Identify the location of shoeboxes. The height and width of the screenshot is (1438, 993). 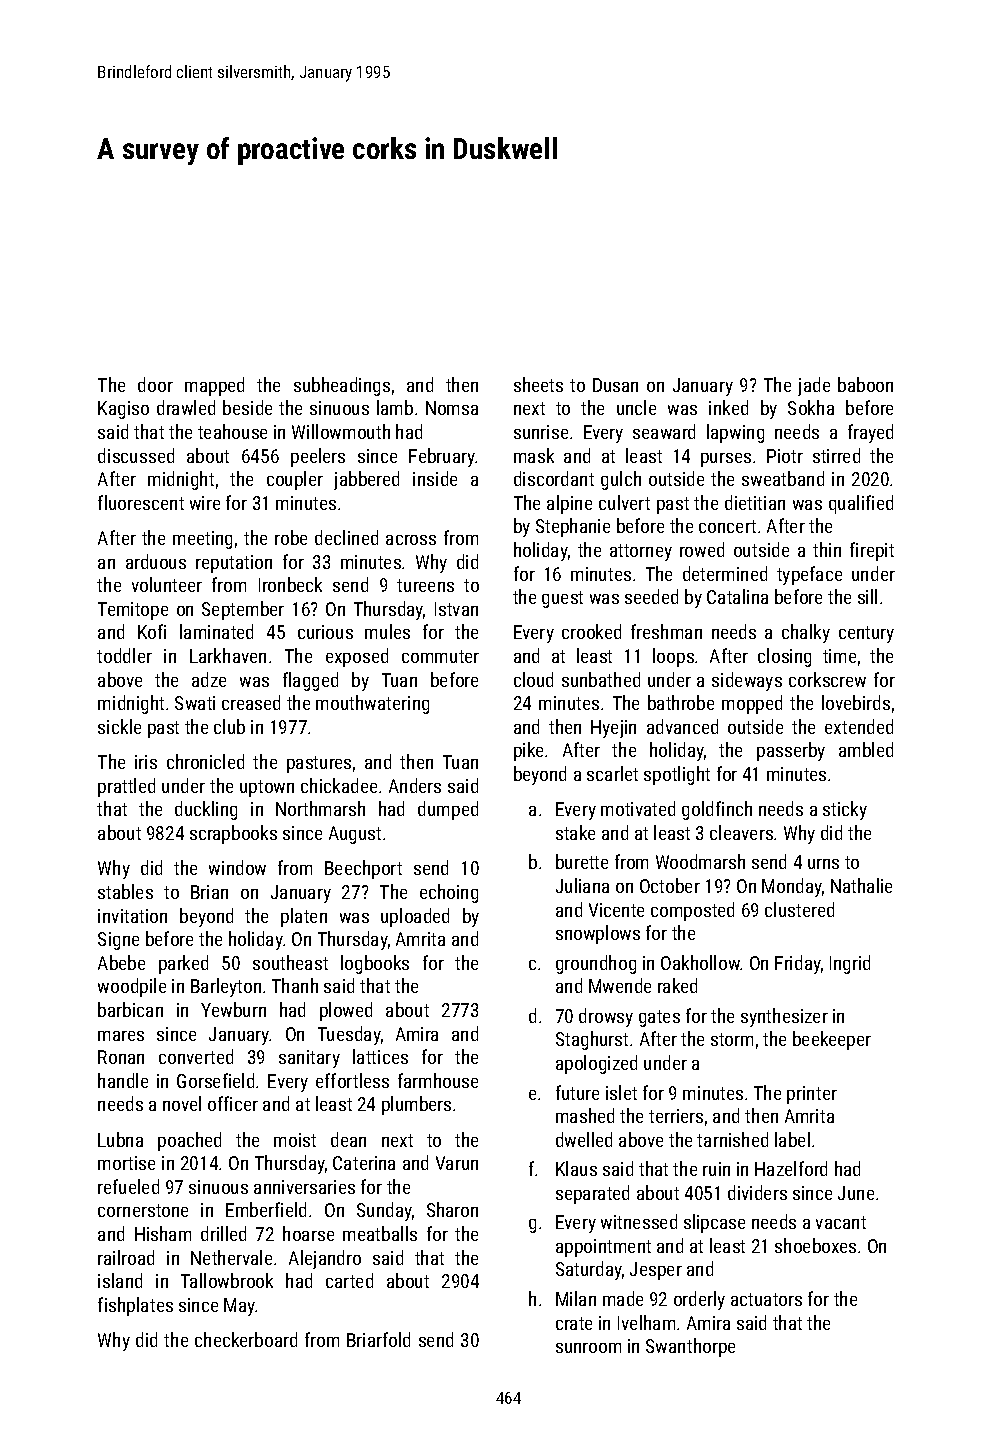
(815, 1245).
